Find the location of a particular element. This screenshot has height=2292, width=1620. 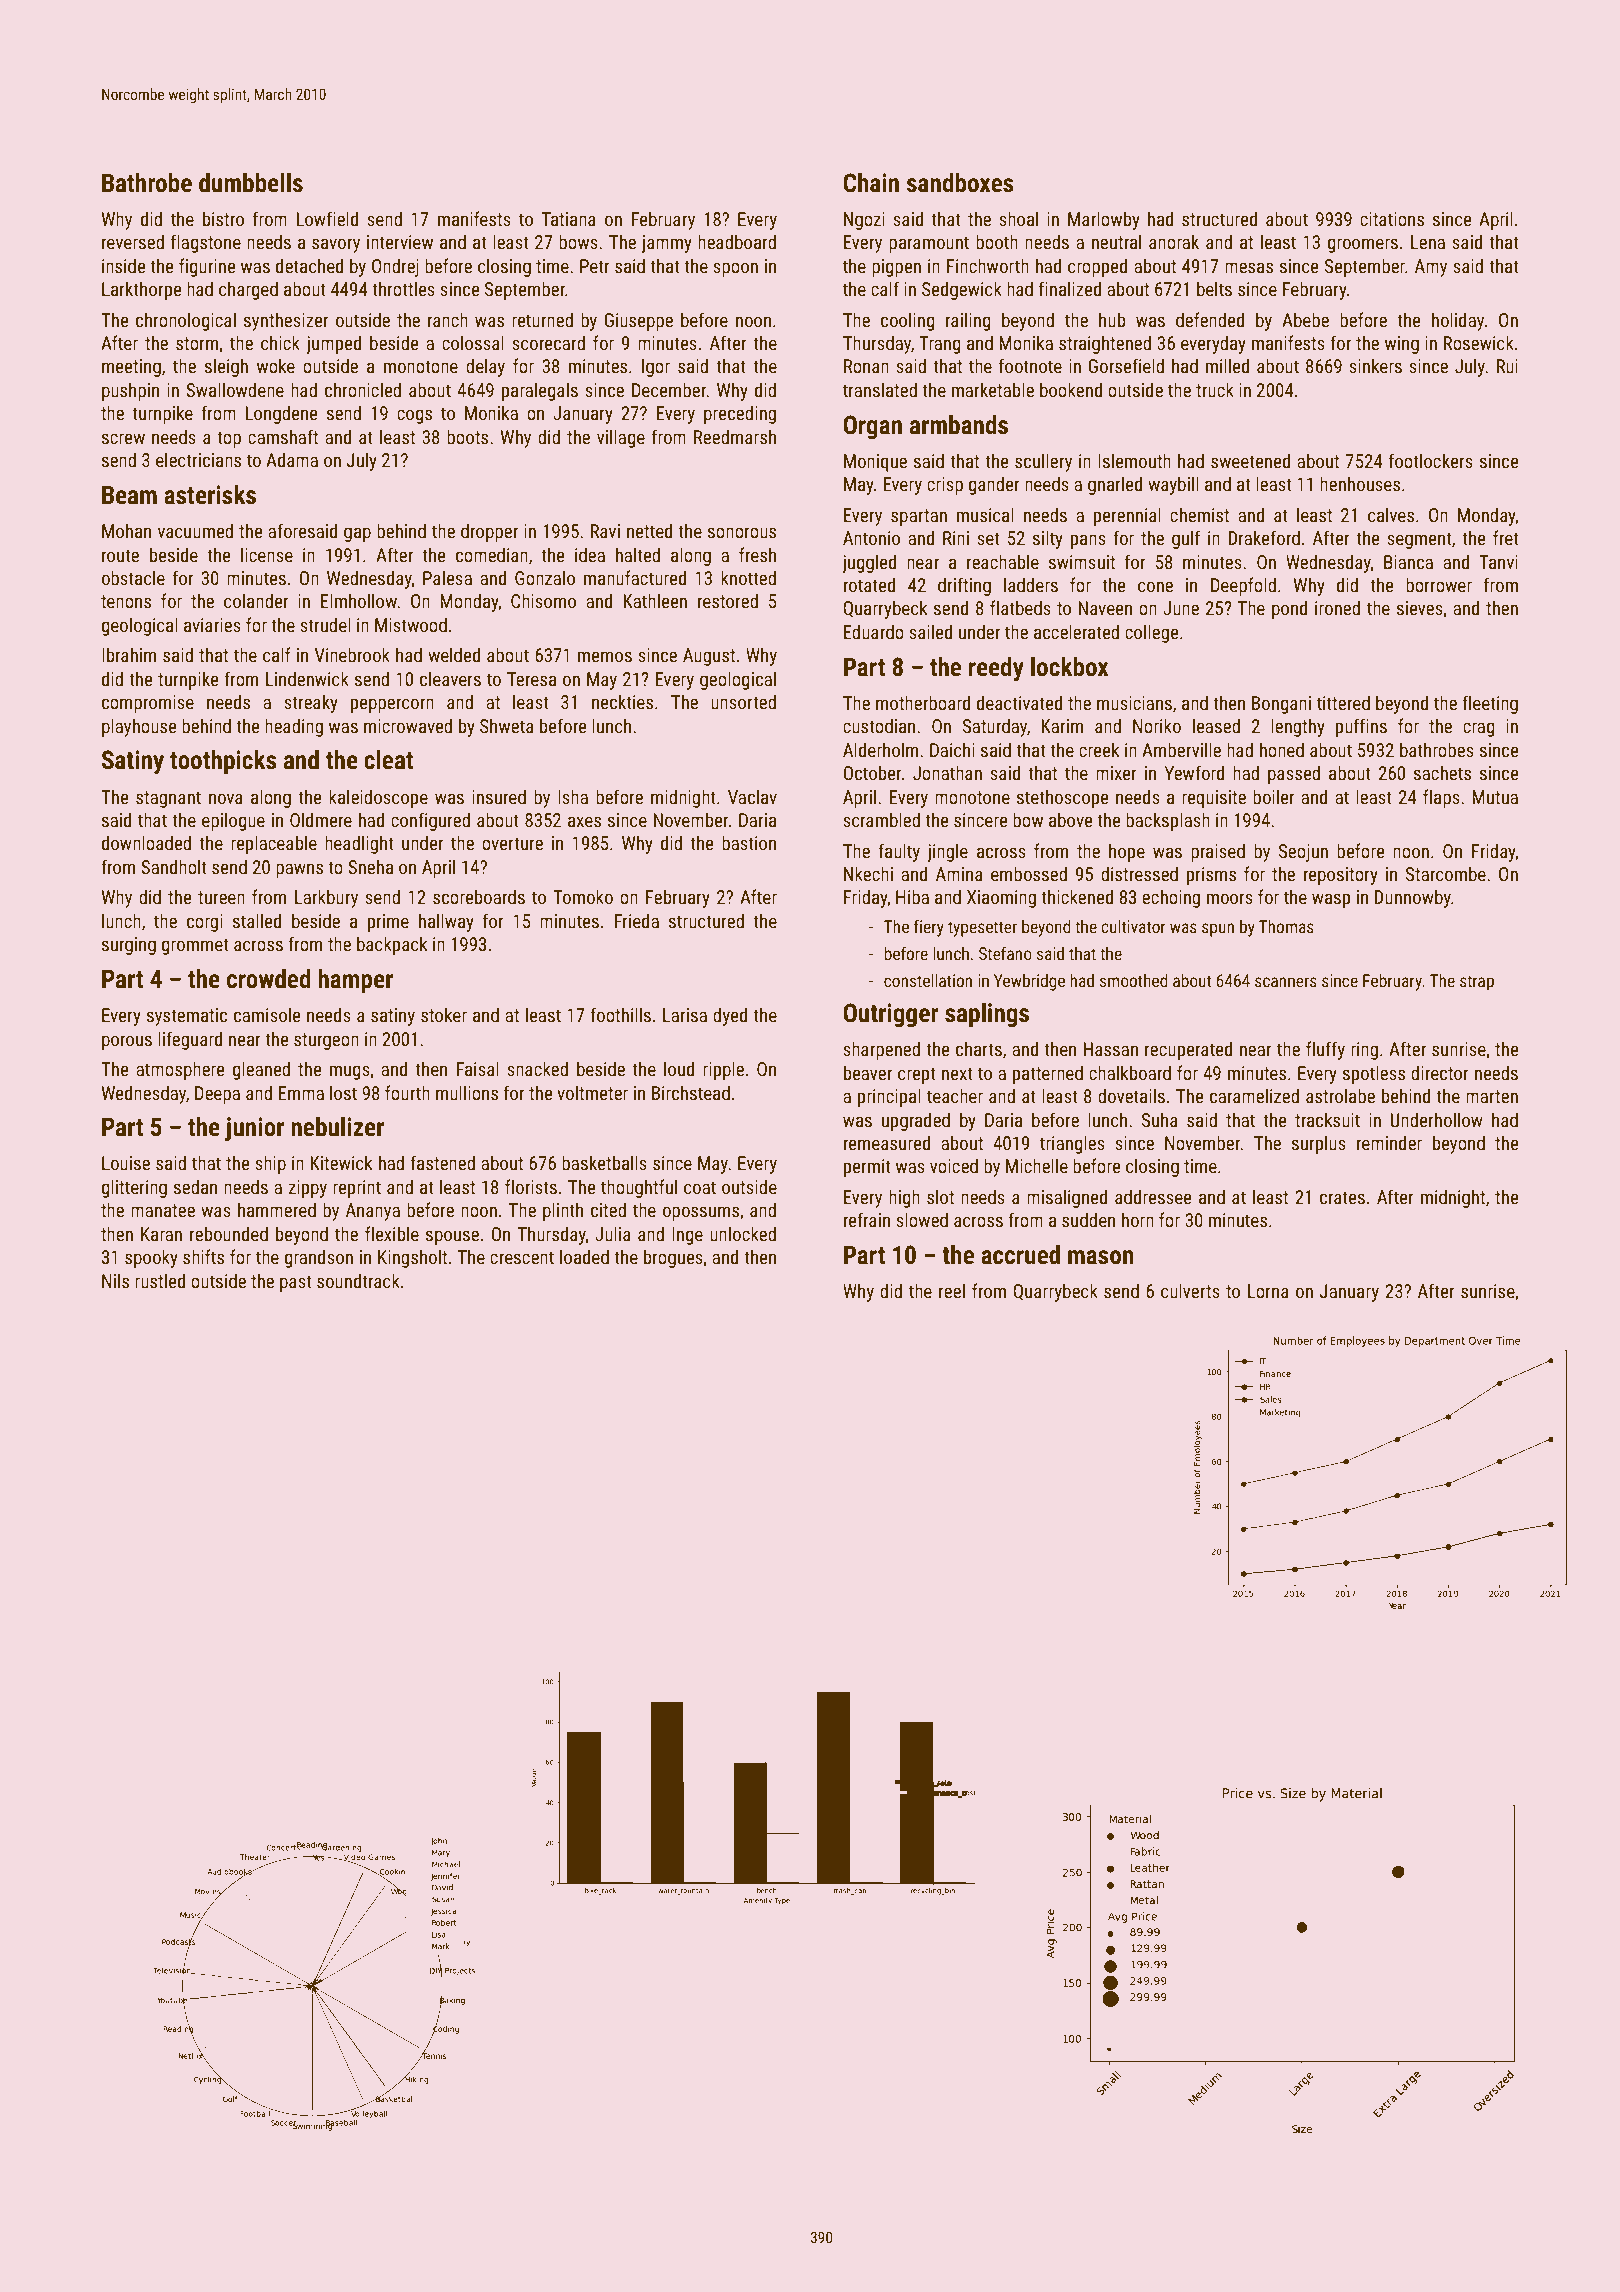

anorak is located at coordinates (1174, 241).
